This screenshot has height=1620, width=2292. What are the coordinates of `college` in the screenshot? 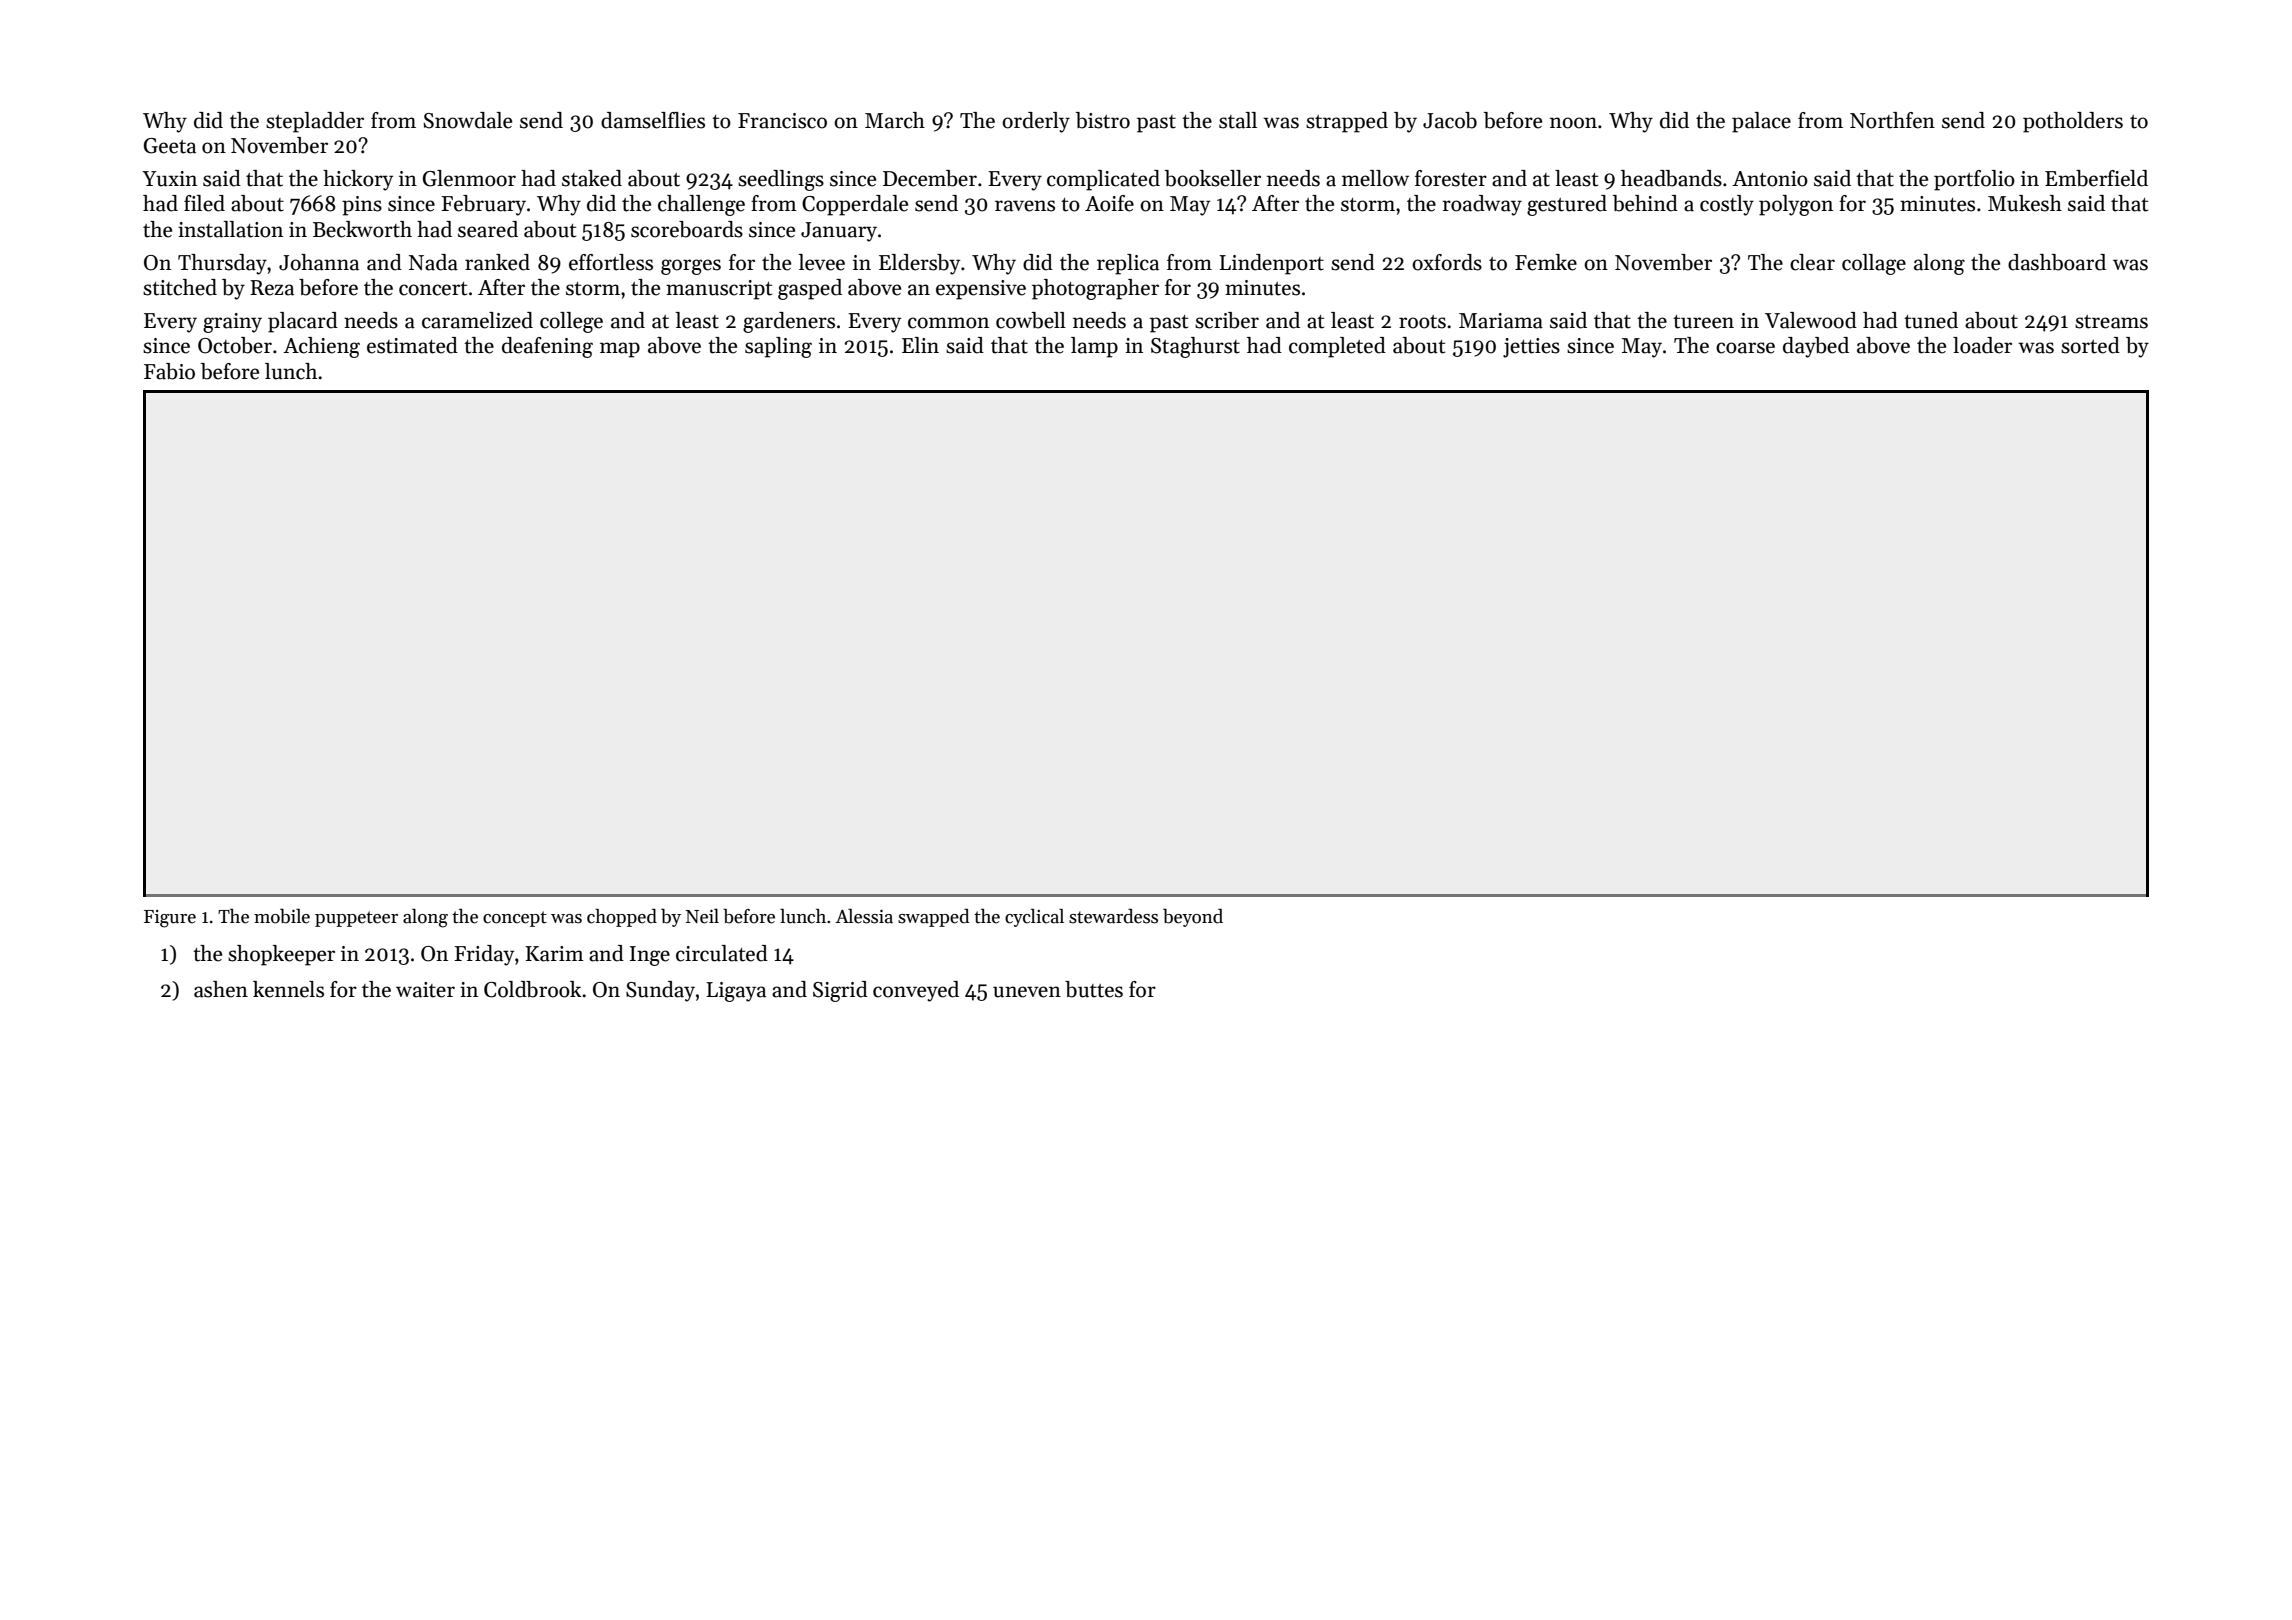 It's located at (571, 322).
